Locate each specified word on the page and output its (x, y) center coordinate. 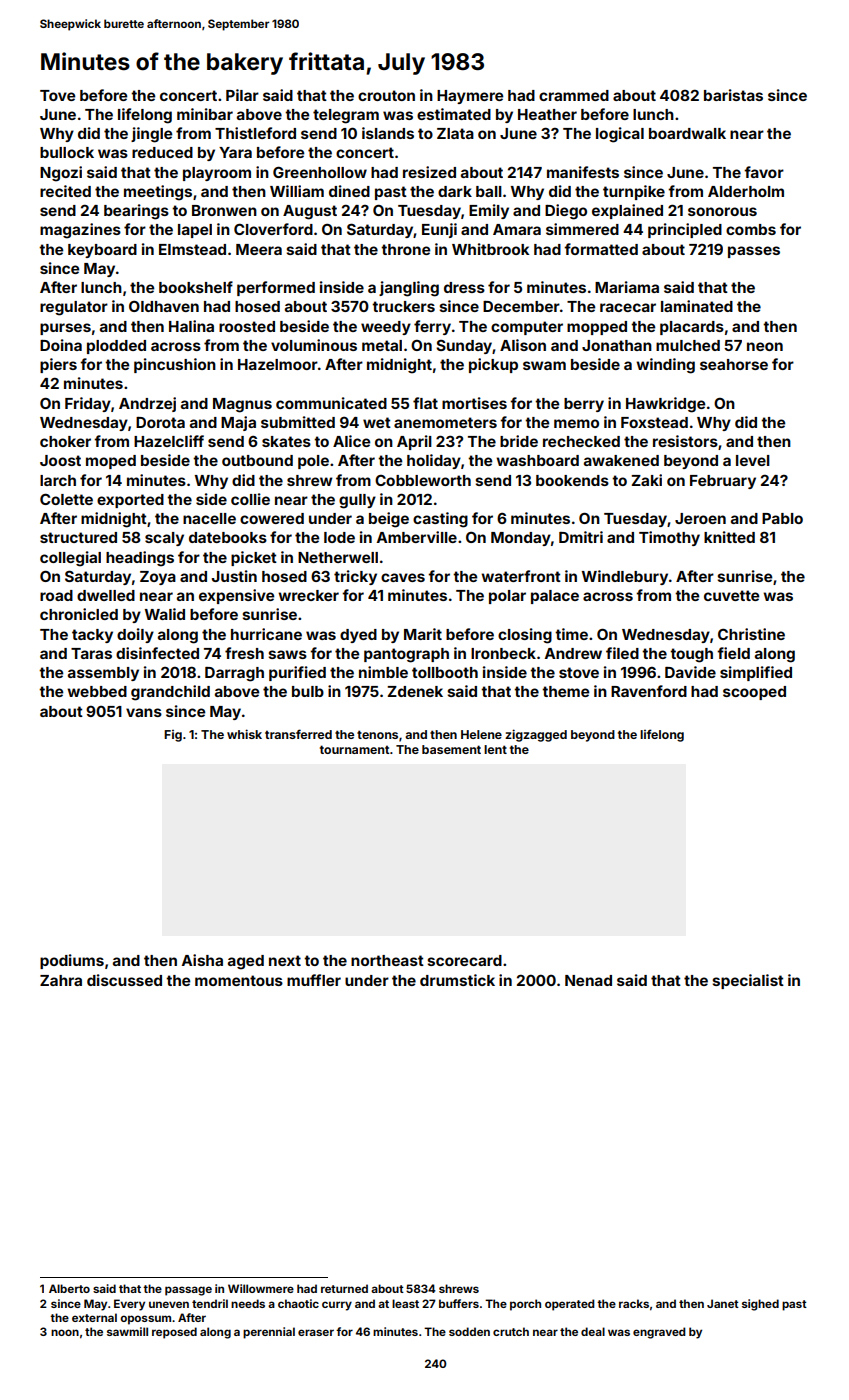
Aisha (202, 960)
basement (451, 749)
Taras (91, 653)
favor (764, 172)
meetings (158, 193)
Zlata (455, 133)
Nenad (588, 980)
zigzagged (536, 735)
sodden (469, 1331)
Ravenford (649, 691)
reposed (174, 1333)
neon (765, 346)
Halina (191, 326)
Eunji (439, 230)
